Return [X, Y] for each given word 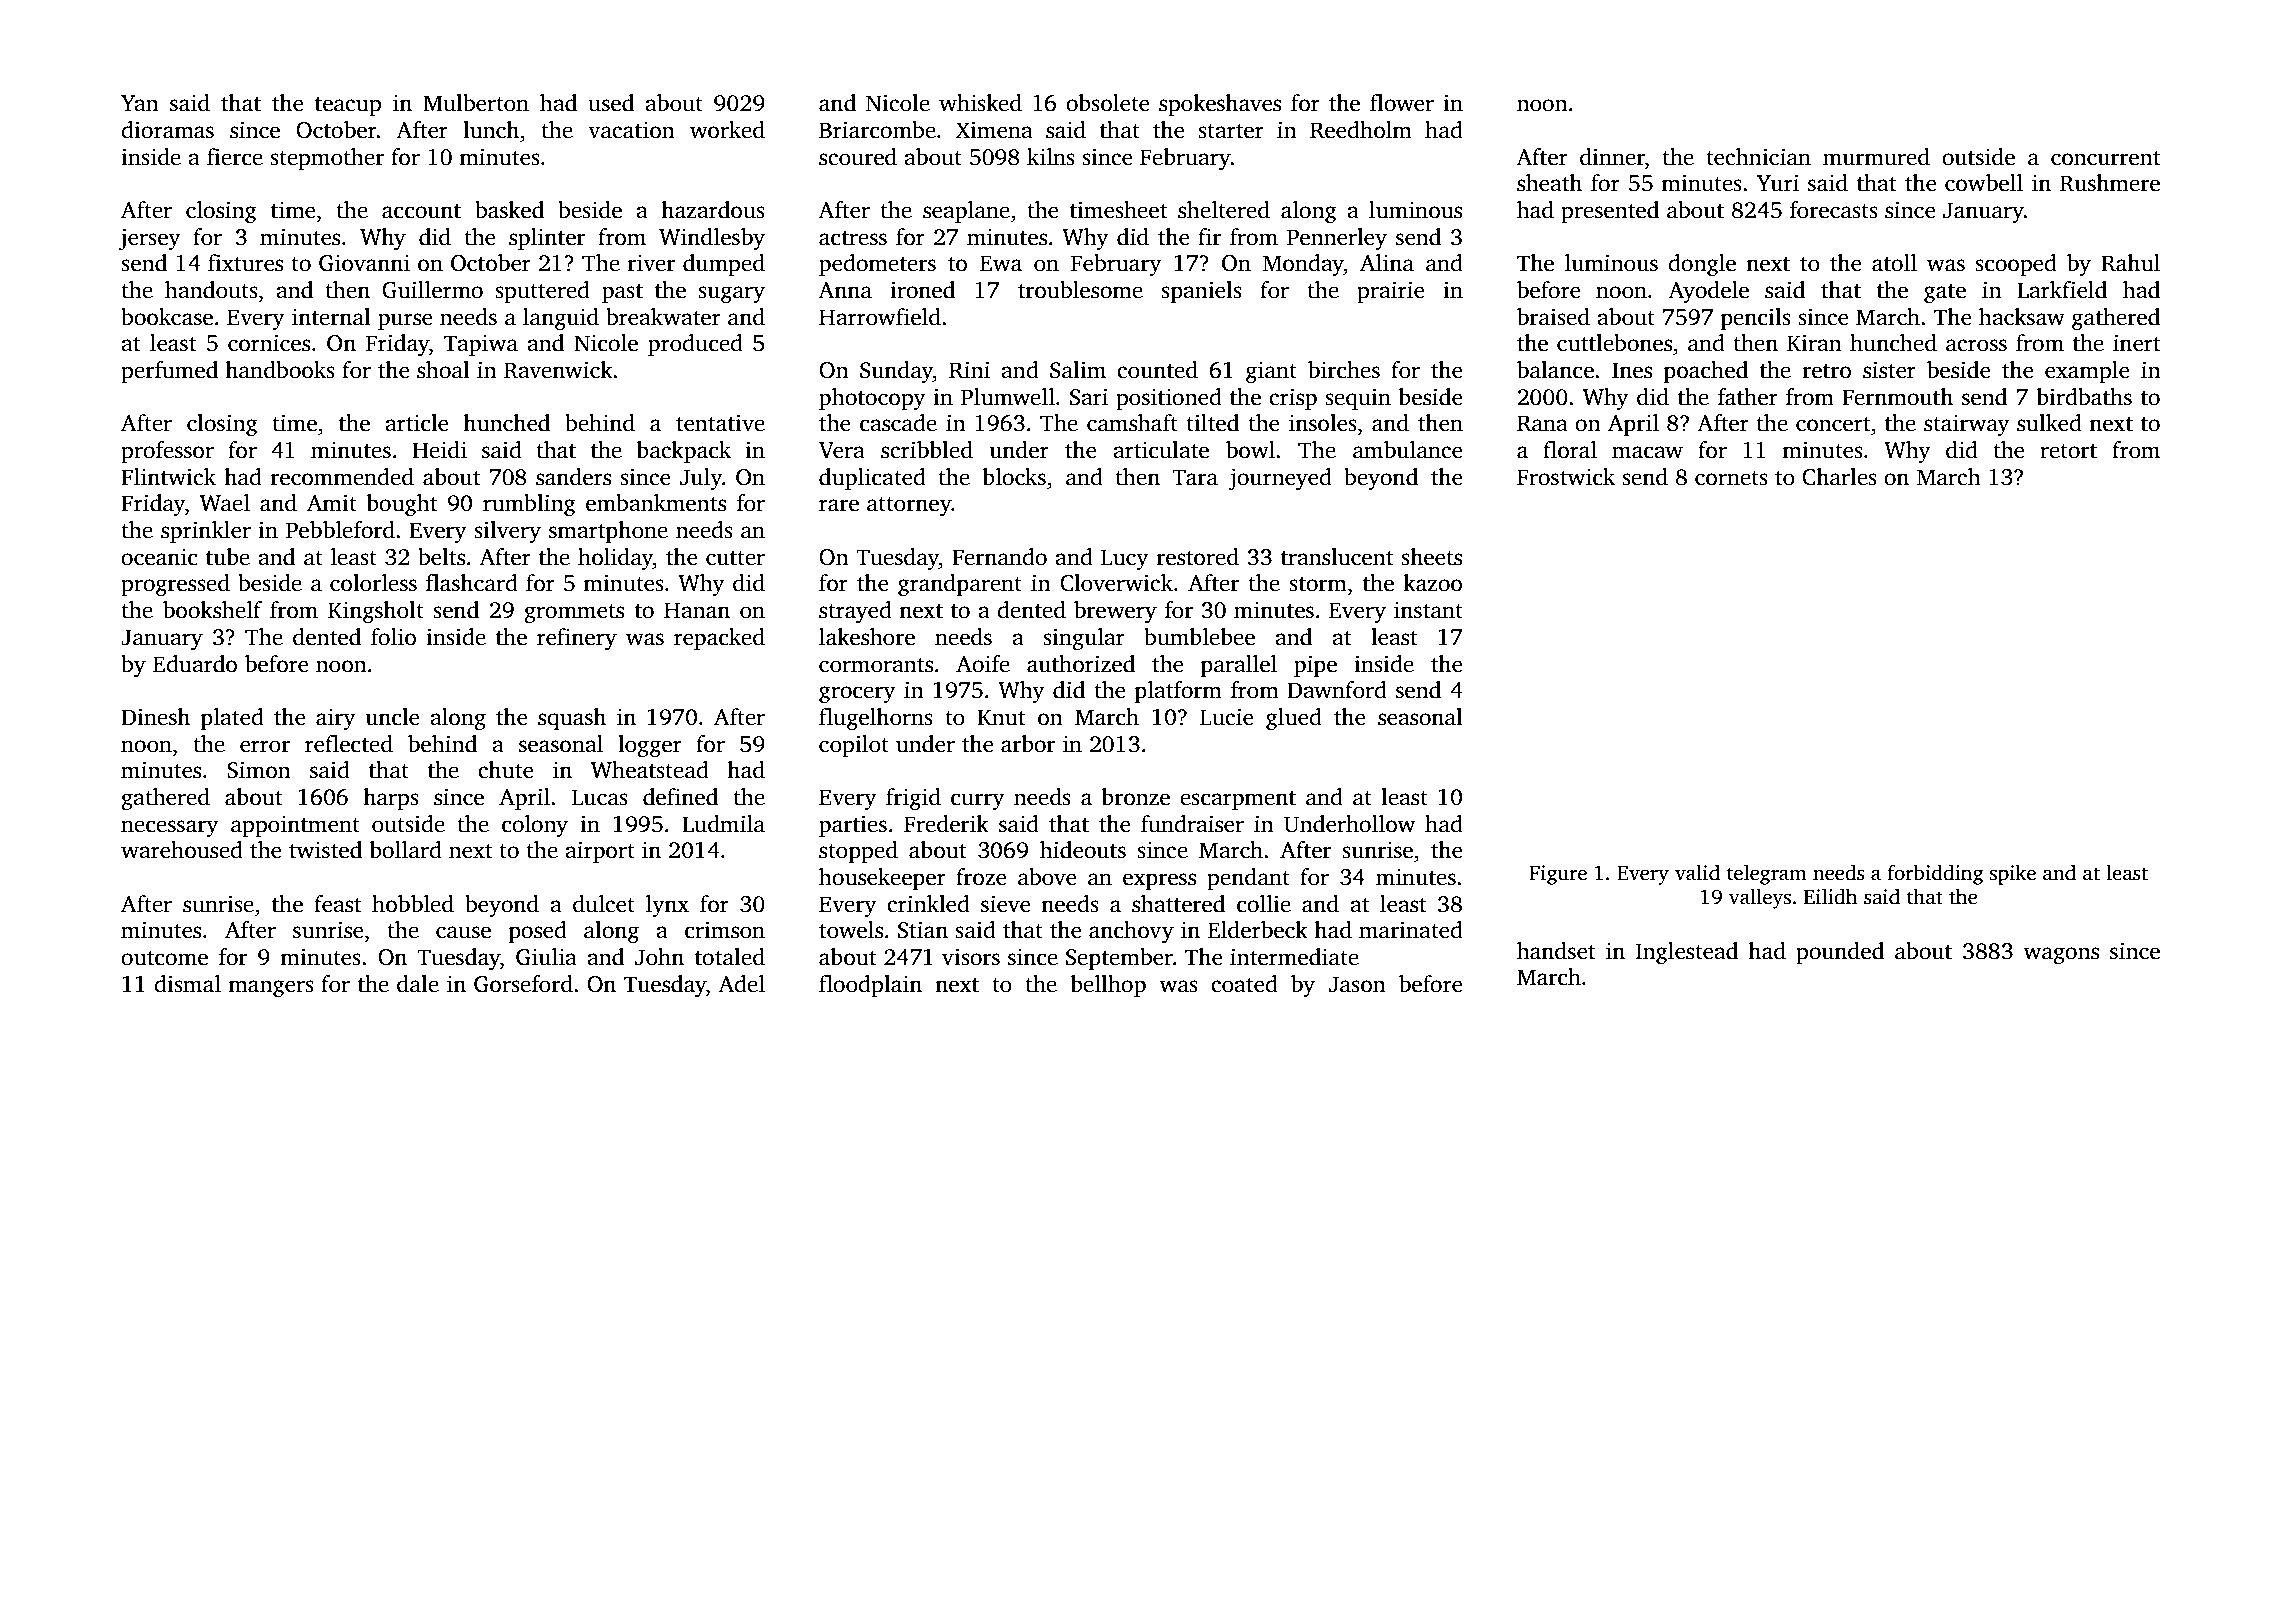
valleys [1760, 898]
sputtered [542, 292]
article [416, 423]
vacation [631, 130]
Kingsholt [376, 612]
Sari [1089, 397]
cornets [1731, 478]
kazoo [1432, 583]
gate [1945, 293]
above [1047, 877]
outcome [164, 958]
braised [1553, 317]
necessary [170, 828]
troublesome [1080, 290]
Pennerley [1337, 239]
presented [1610, 212]
